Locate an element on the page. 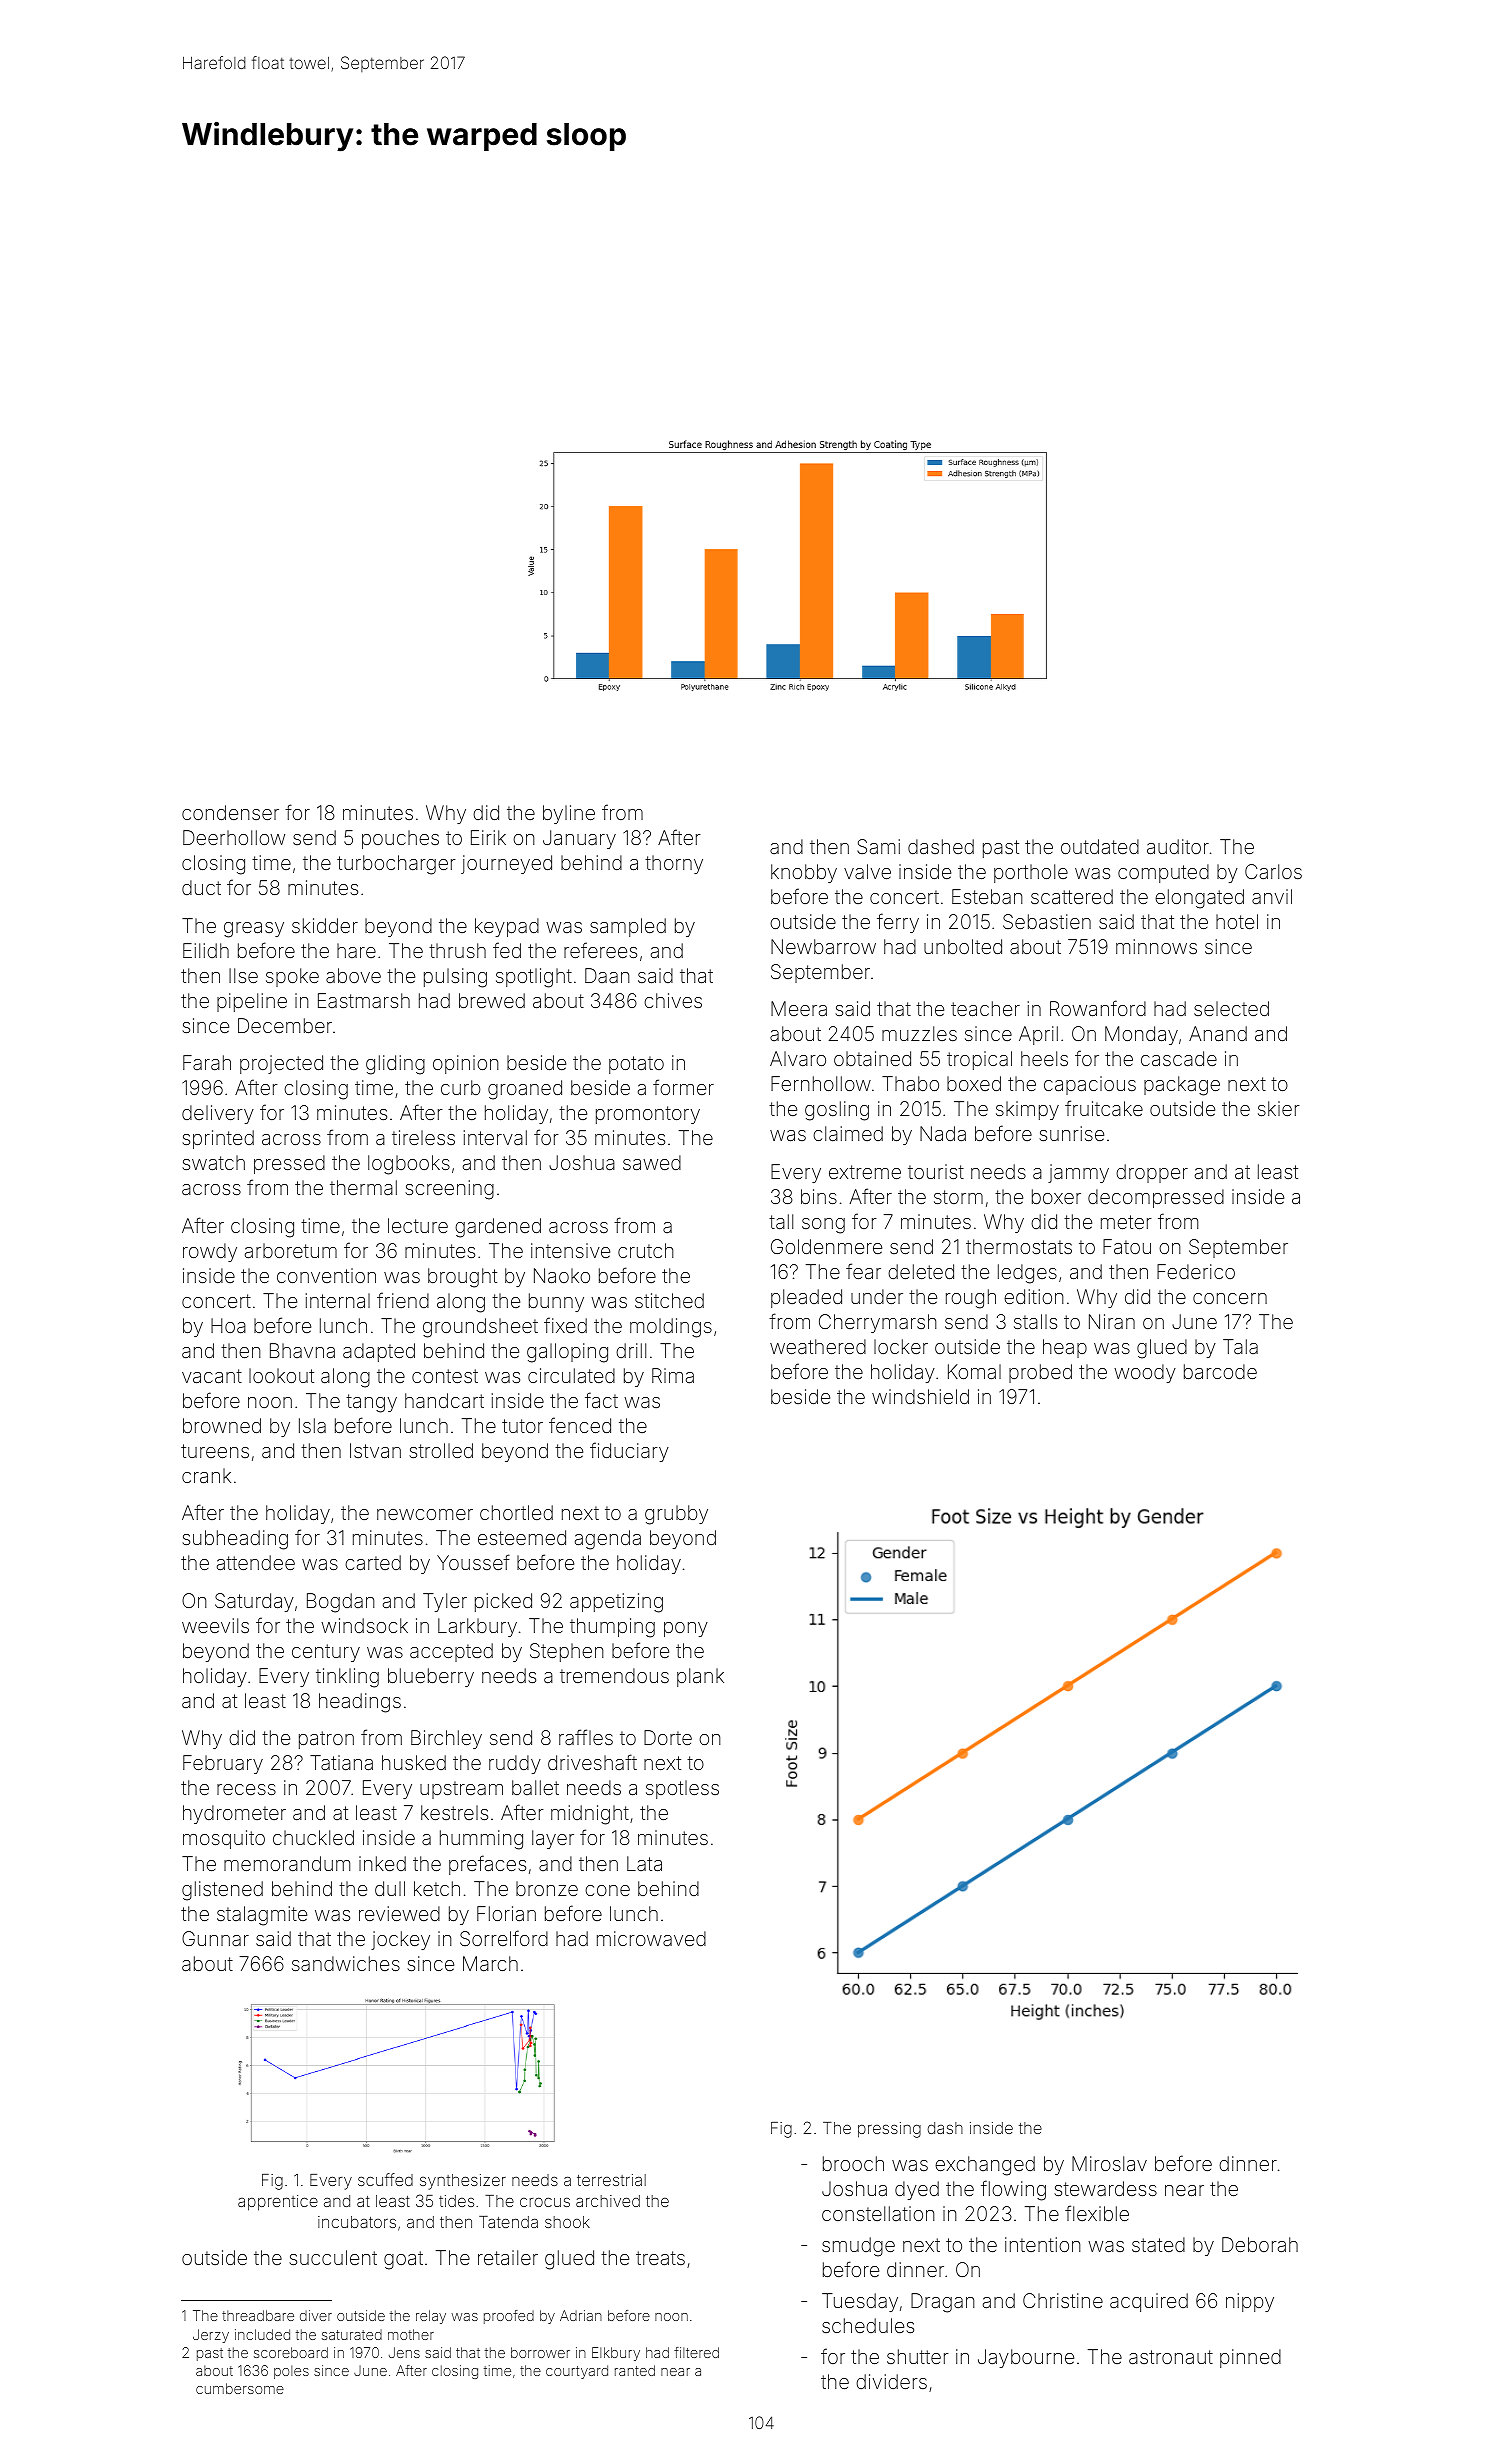 This image has width=1496, height=2464. pressing is located at coordinates (889, 2130).
